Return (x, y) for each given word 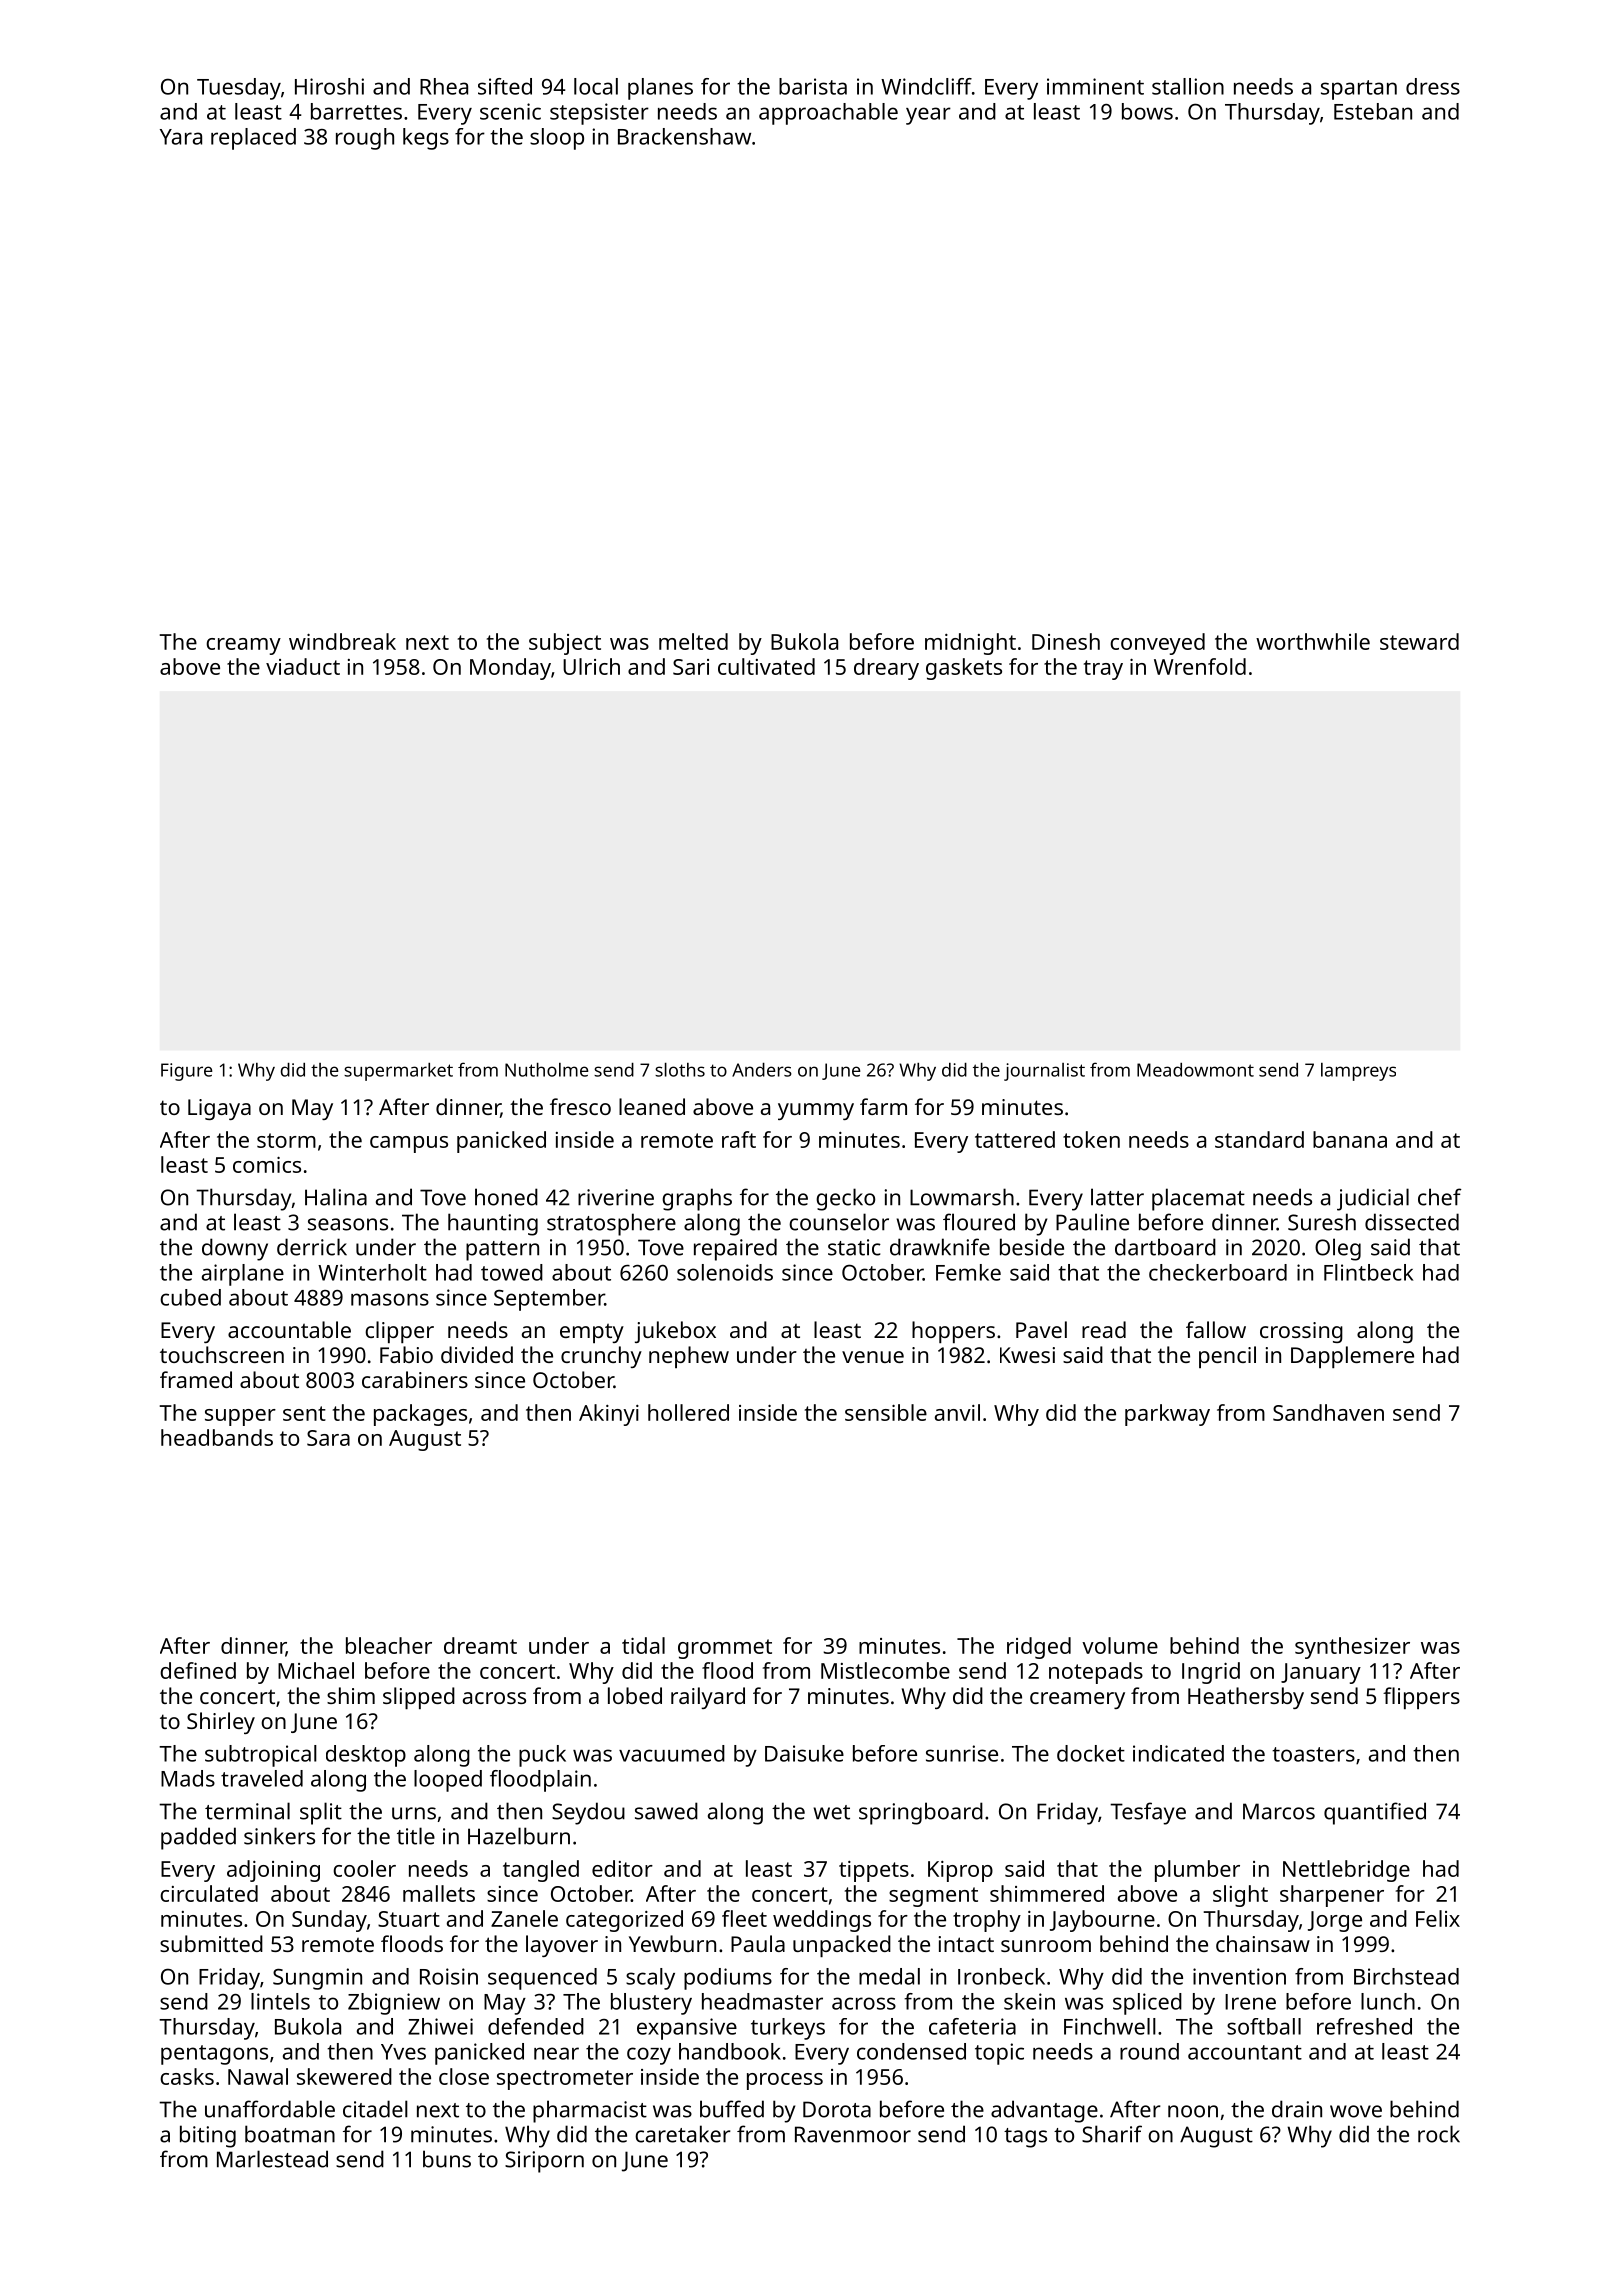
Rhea (444, 86)
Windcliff (926, 86)
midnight (970, 644)
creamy (243, 646)
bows (1147, 111)
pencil (1227, 1357)
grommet (725, 1649)
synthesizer (1352, 1648)
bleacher (389, 1645)
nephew (689, 1357)
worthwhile (1313, 641)
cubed (190, 1297)
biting (208, 2136)
